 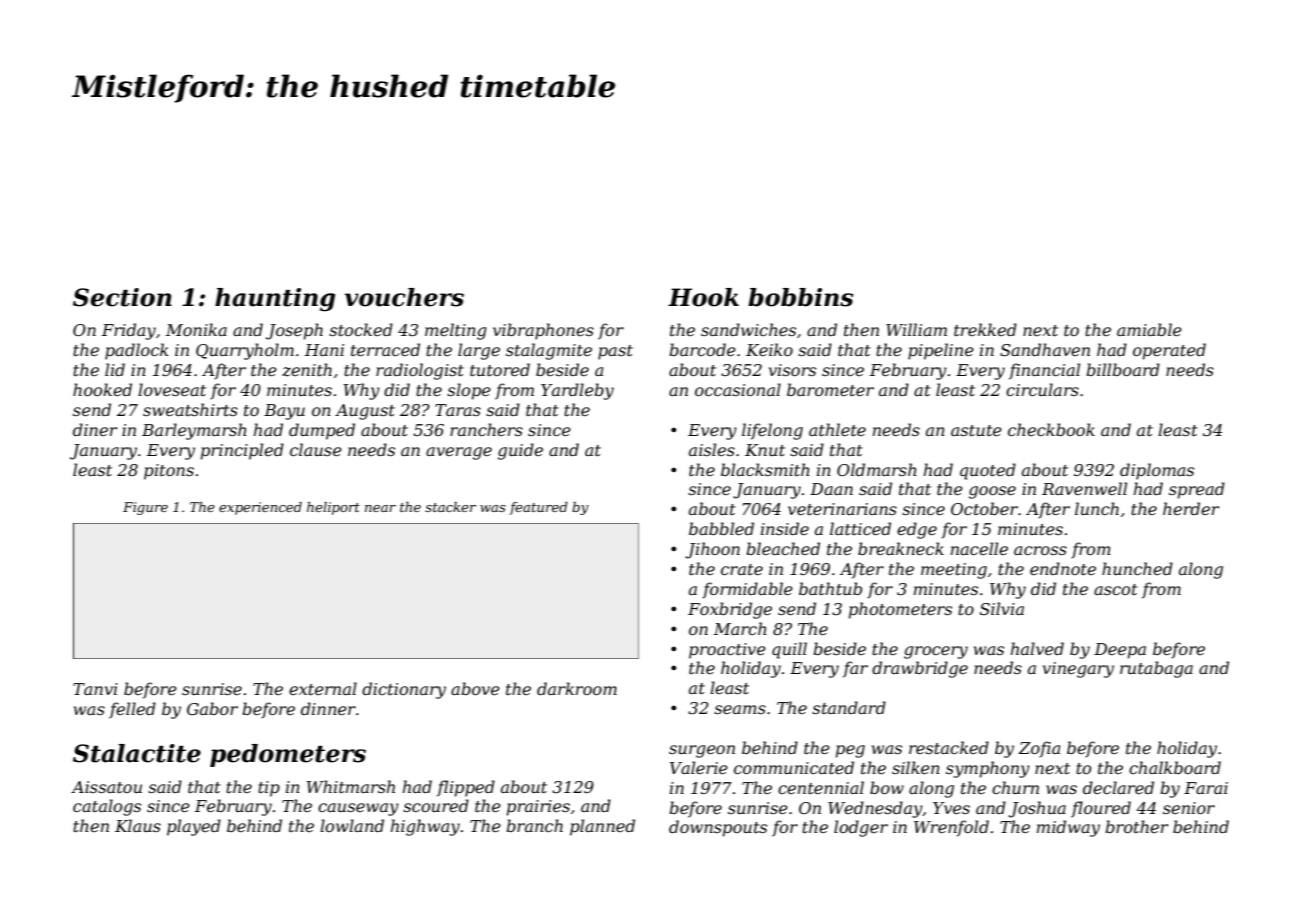 What do you see at coordinates (333, 508) in the screenshot?
I see `heliport` at bounding box center [333, 508].
